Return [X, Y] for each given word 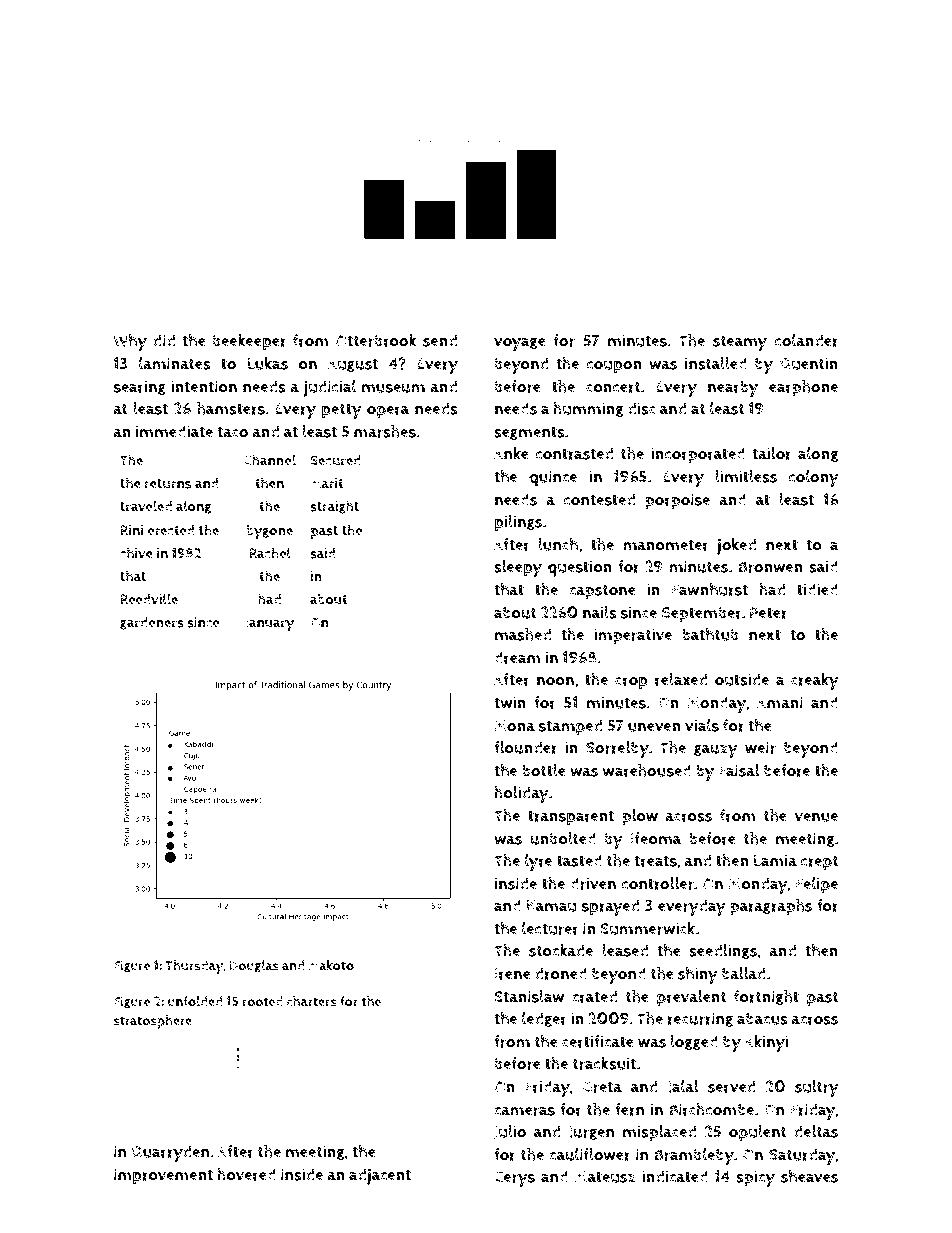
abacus [762, 1018]
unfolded [195, 1001]
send [440, 340]
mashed [523, 634]
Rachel [270, 553]
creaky [815, 681]
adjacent [380, 1176]
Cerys [514, 1179]
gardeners [152, 623]
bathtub [710, 634]
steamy [740, 343]
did [164, 340]
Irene [513, 974]
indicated [675, 1176]
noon [555, 681]
